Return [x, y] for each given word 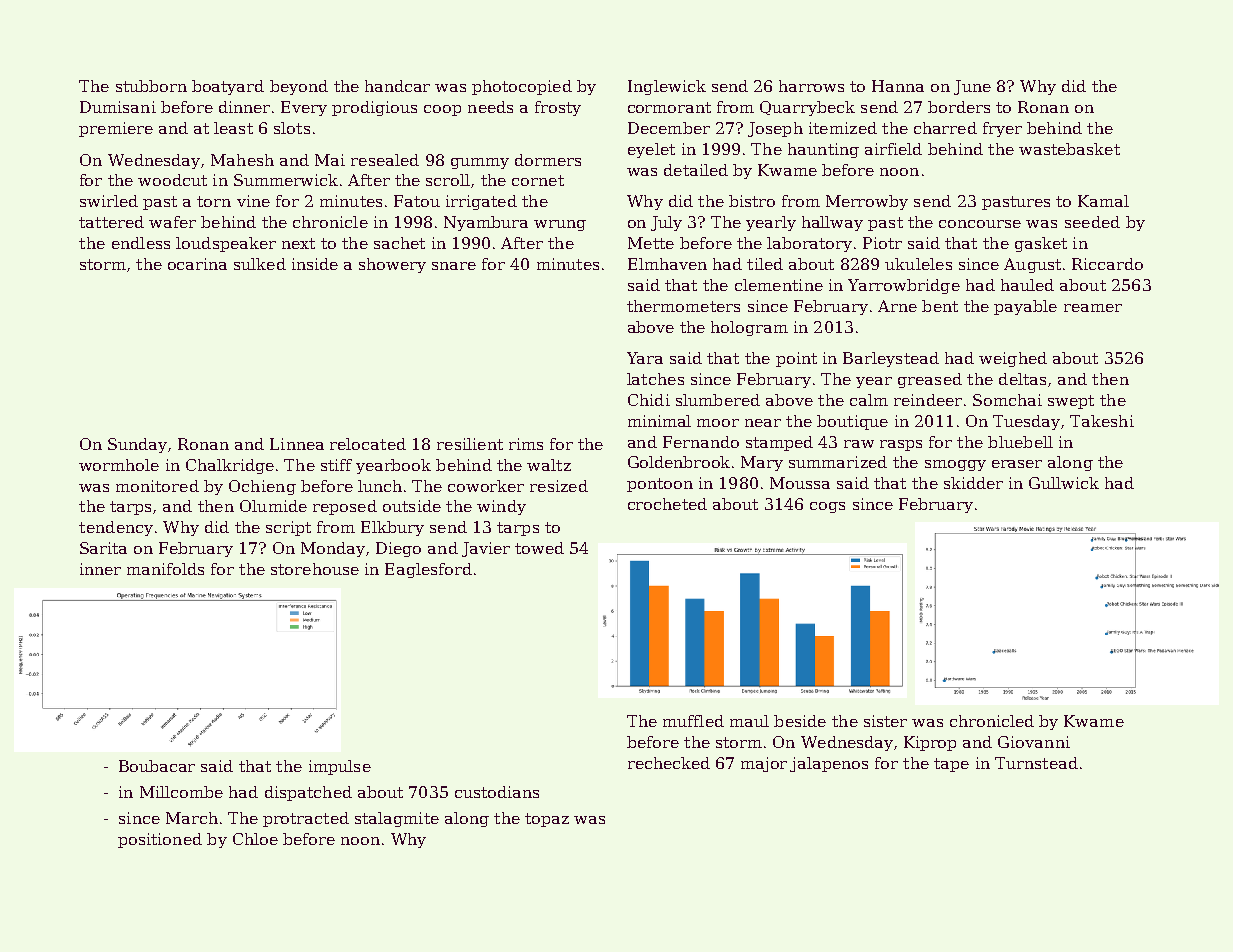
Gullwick [1064, 483]
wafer [172, 222]
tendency [116, 528]
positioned [160, 840]
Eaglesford [428, 570]
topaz [547, 820]
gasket [1041, 244]
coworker [486, 486]
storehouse [315, 569]
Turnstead [1036, 763]
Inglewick [667, 87]
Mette [651, 243]
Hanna [898, 86]
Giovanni [1034, 742]
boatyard [228, 87]
